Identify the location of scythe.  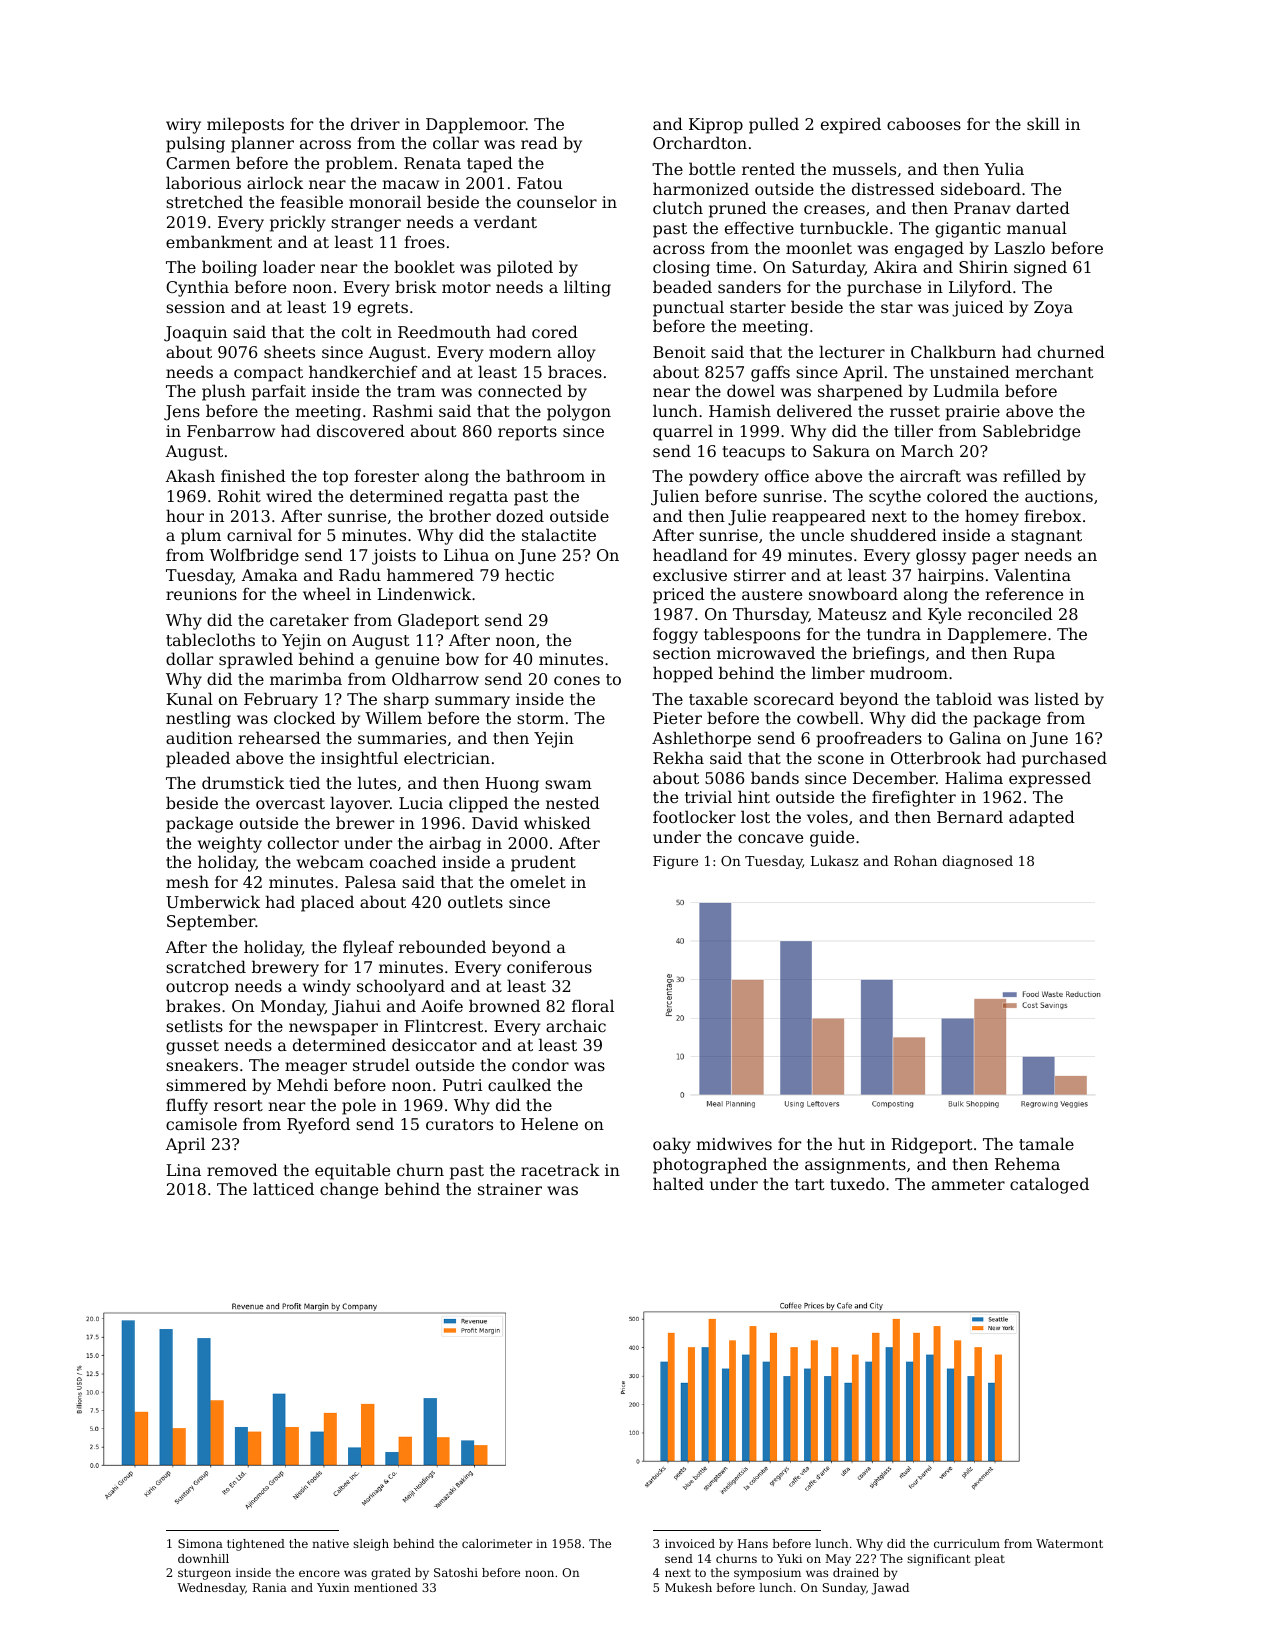
(895, 497).
